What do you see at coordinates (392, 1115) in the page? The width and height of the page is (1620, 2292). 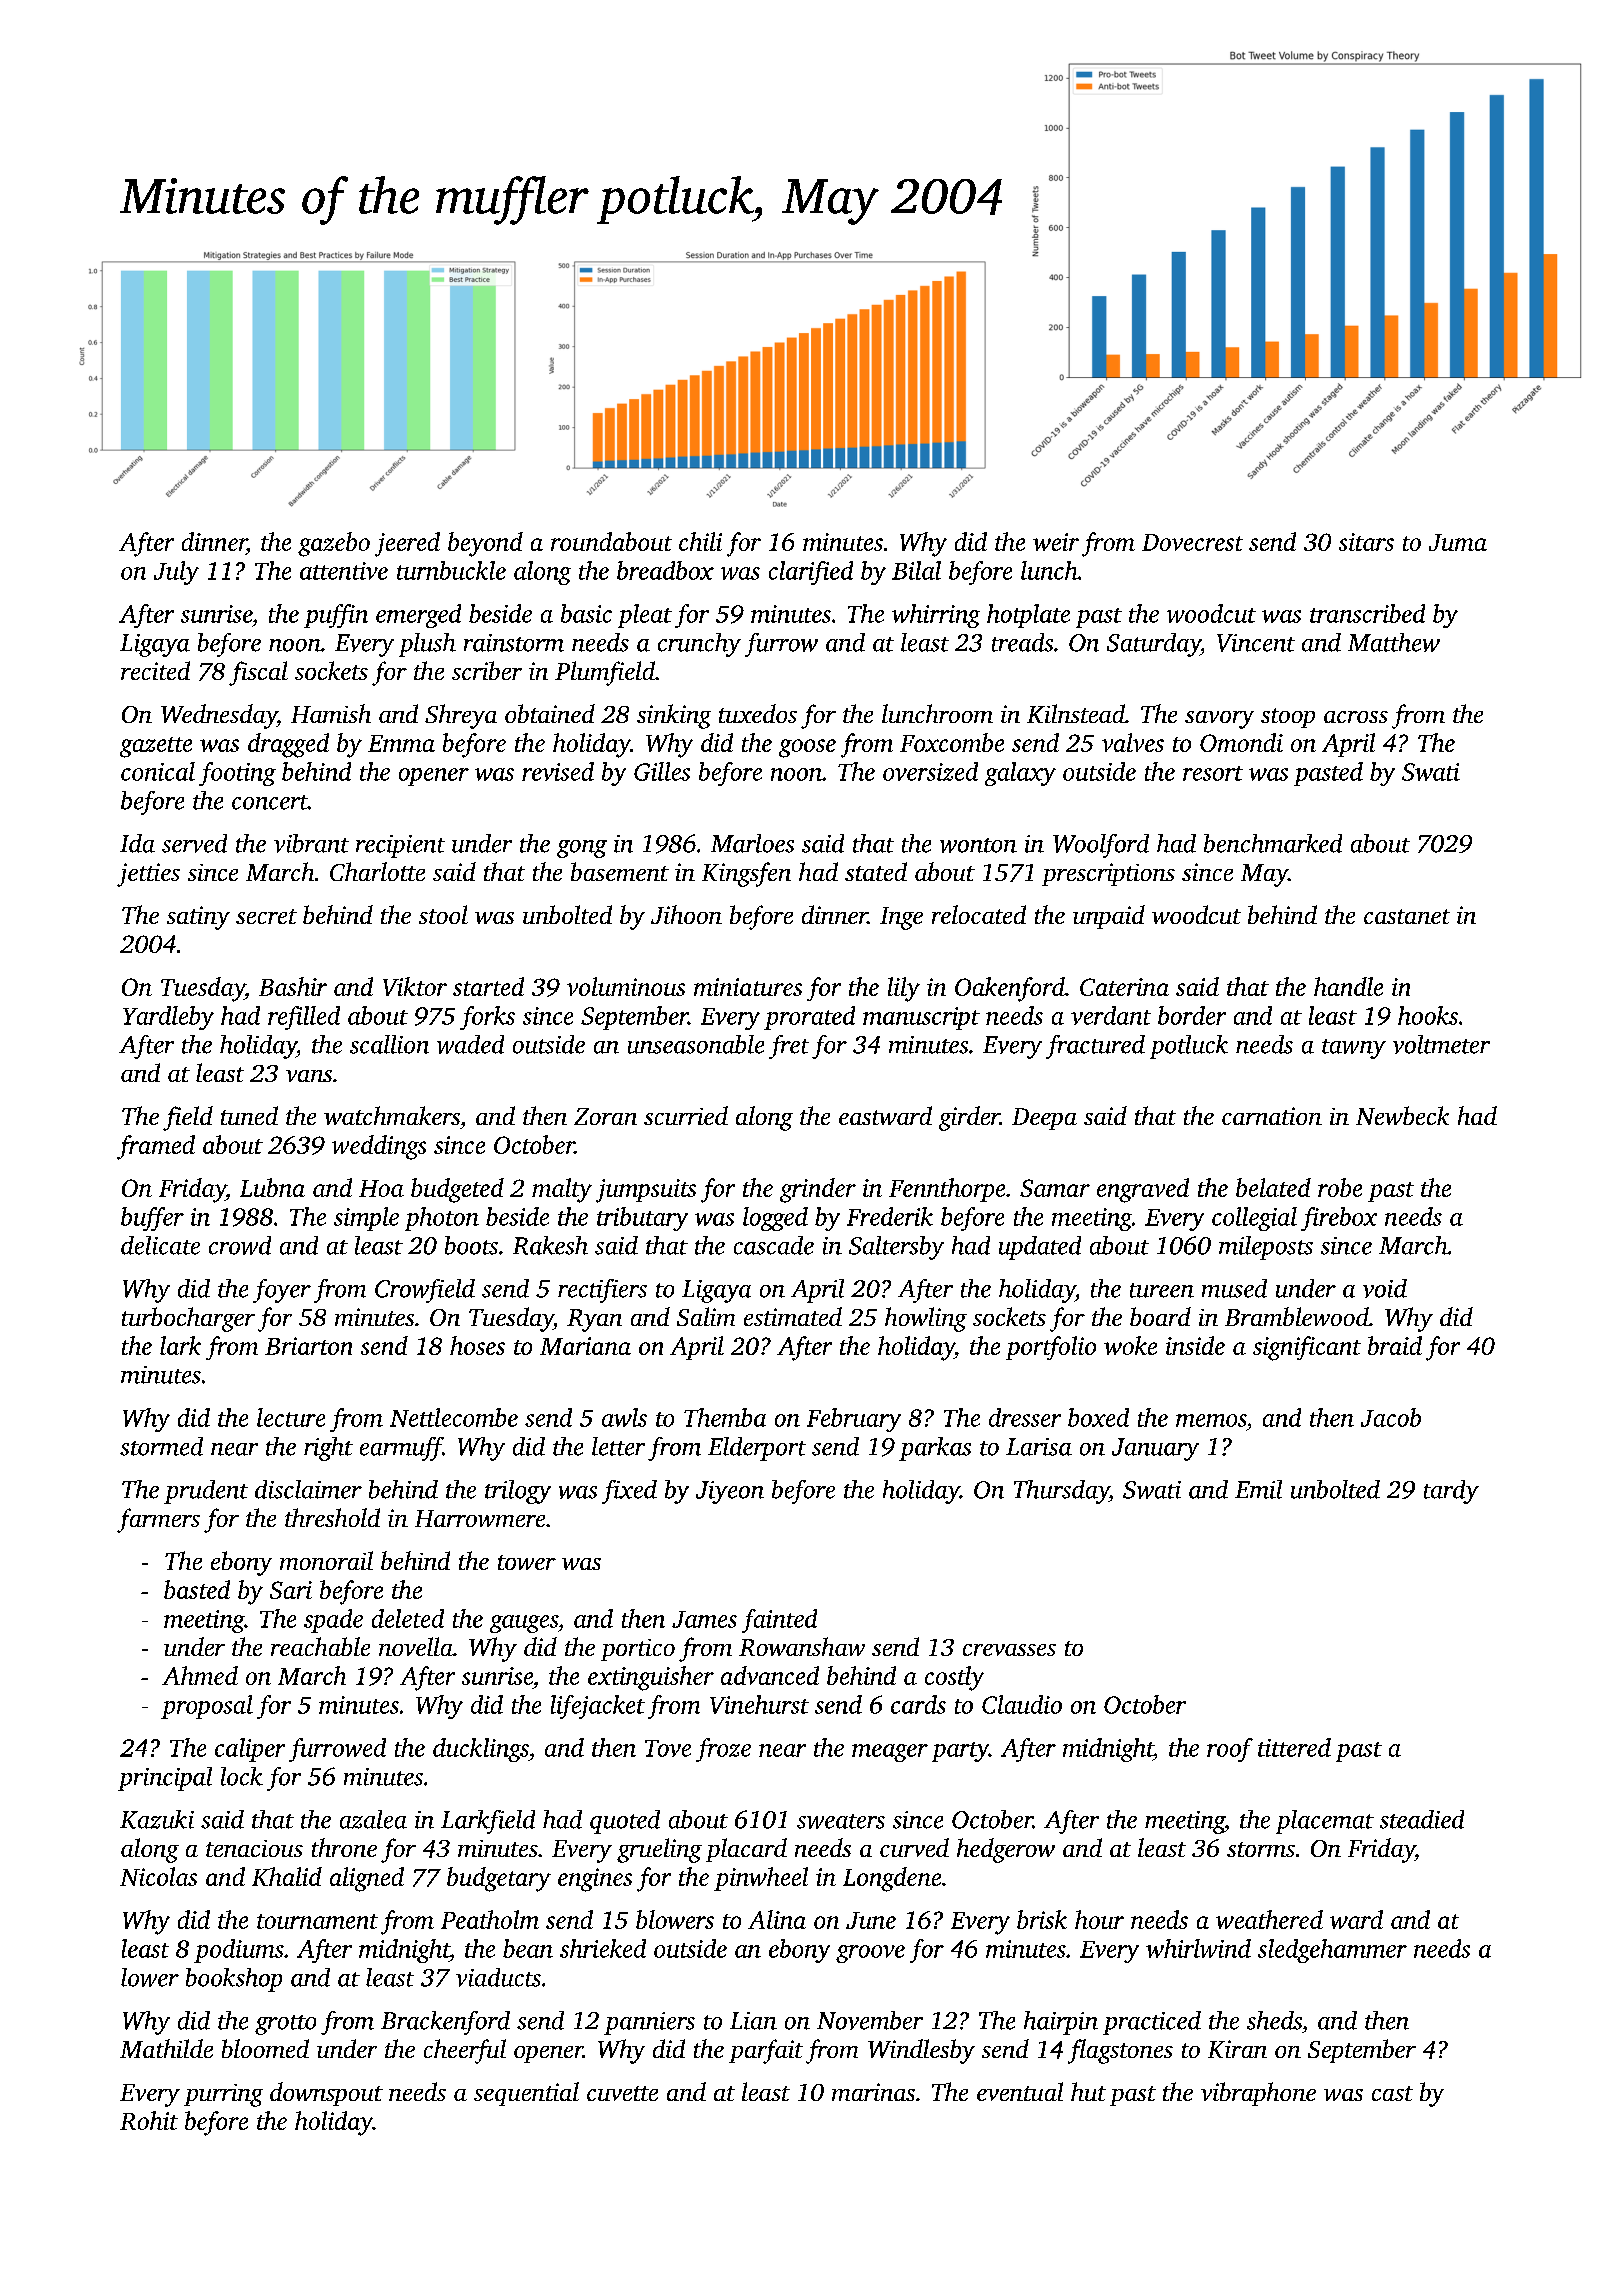 I see `watchmakers` at bounding box center [392, 1115].
